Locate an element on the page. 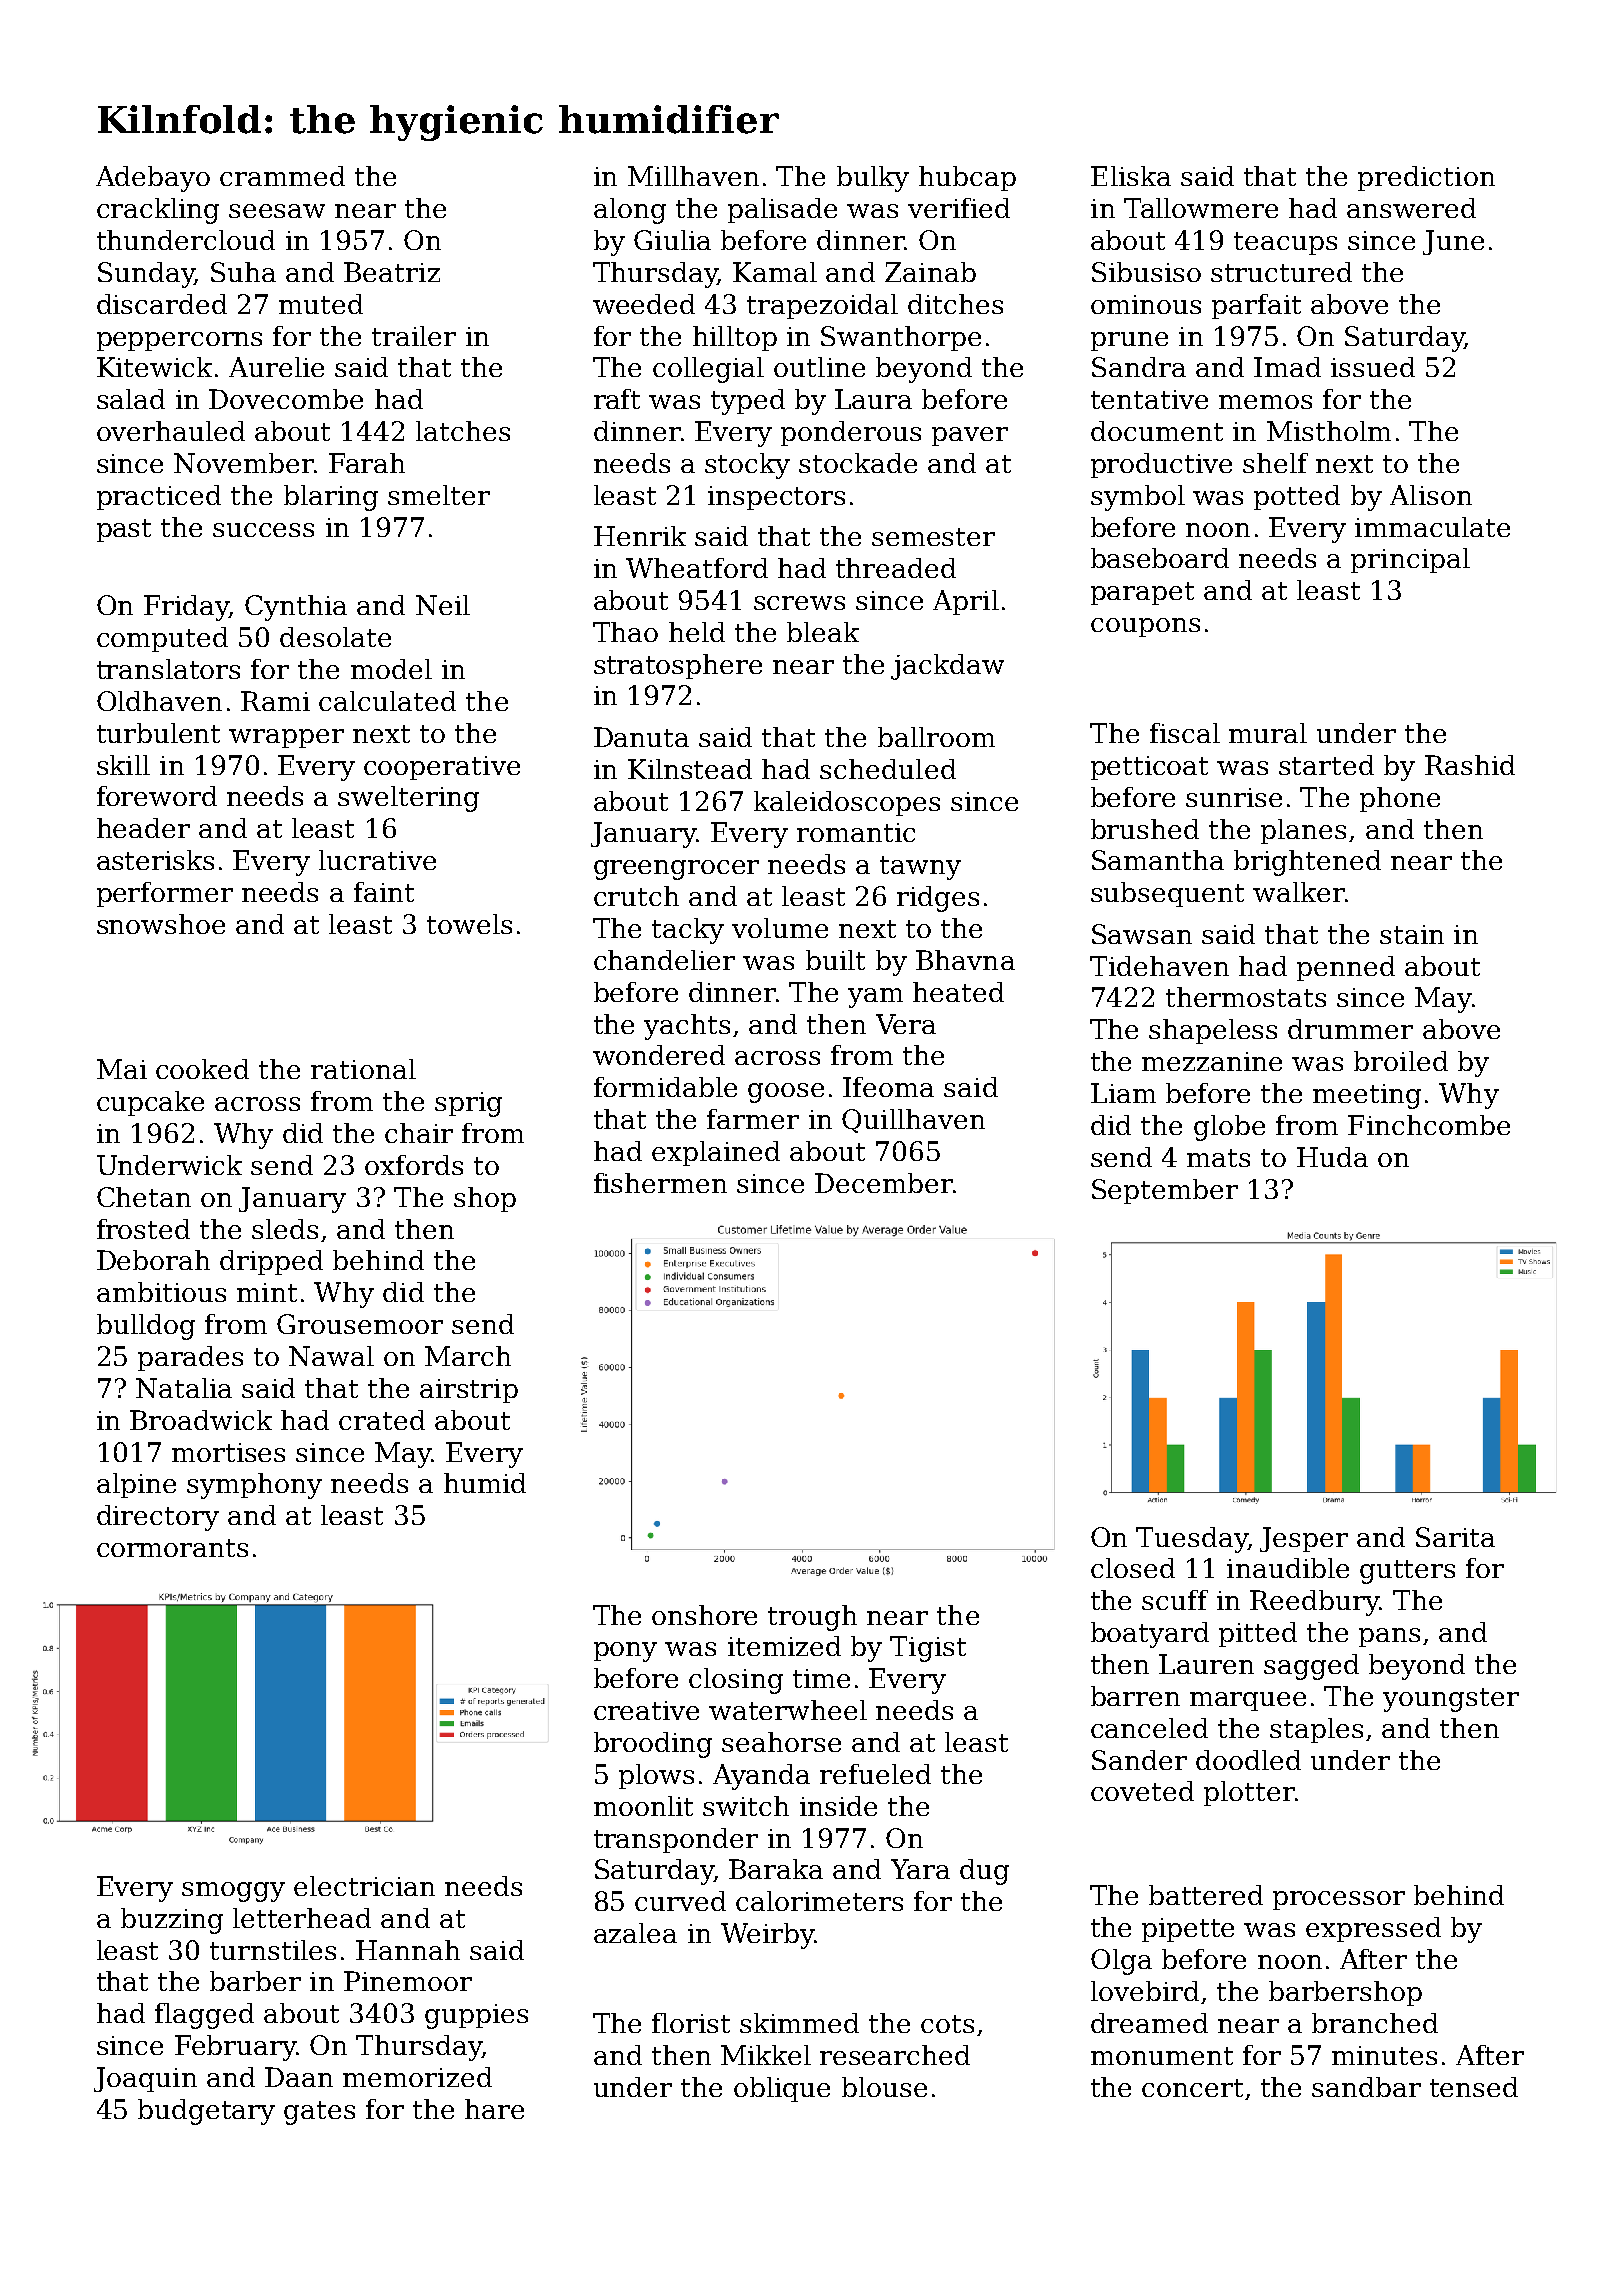 This document has width=1620, height=2292. crammed is located at coordinates (282, 176).
